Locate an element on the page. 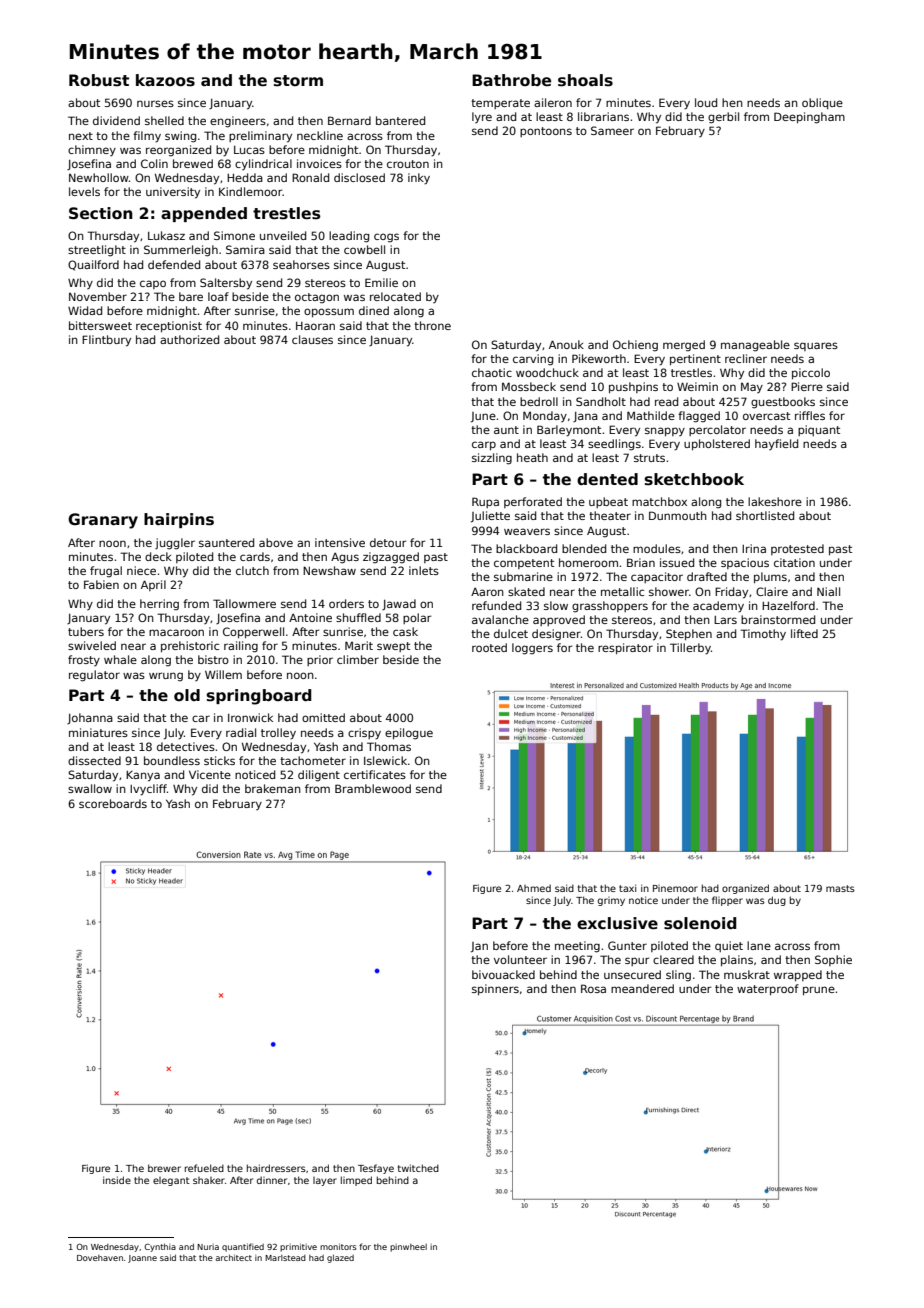  unveiled is located at coordinates (283, 235).
